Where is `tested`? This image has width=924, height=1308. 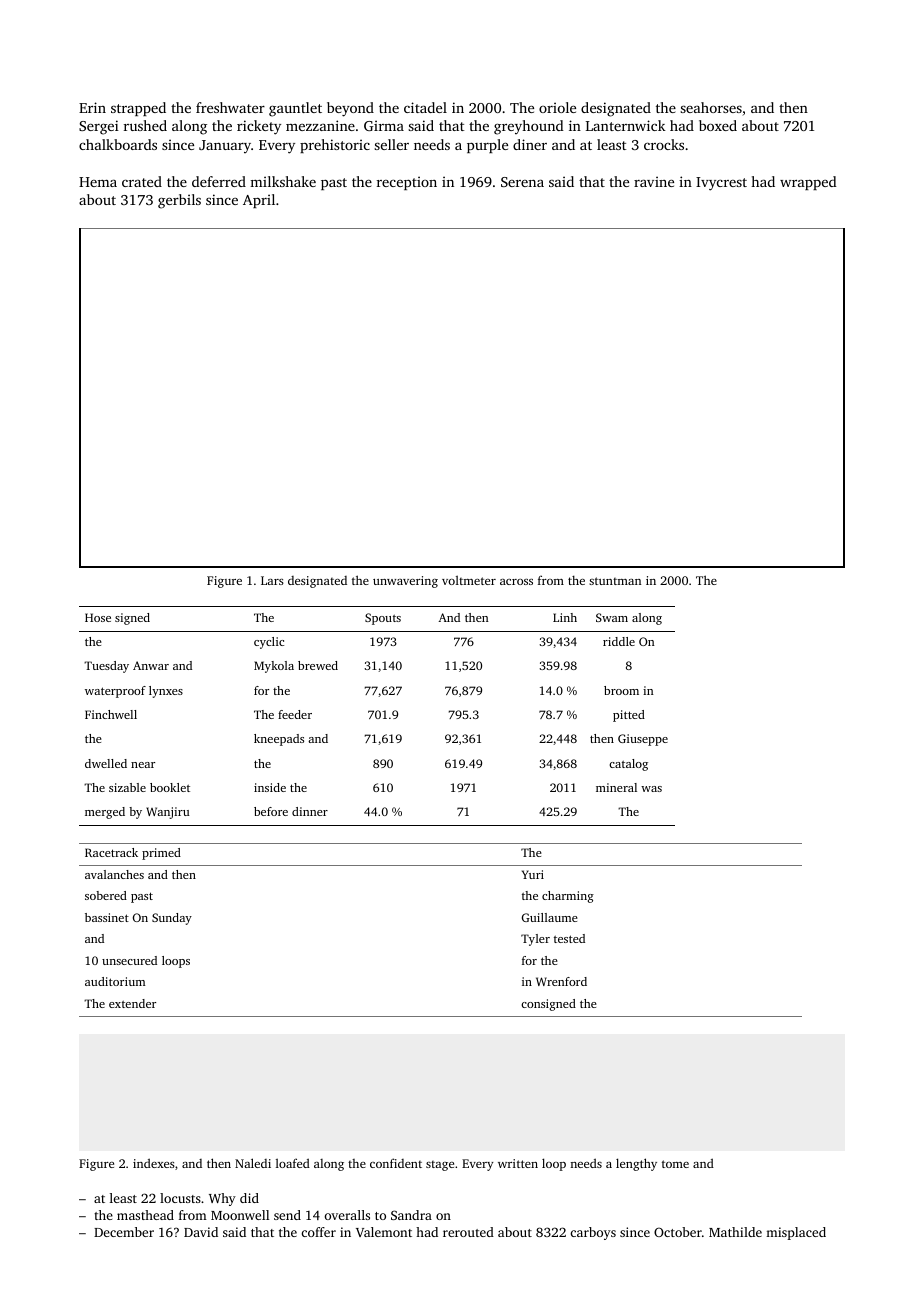
tested is located at coordinates (569, 938).
